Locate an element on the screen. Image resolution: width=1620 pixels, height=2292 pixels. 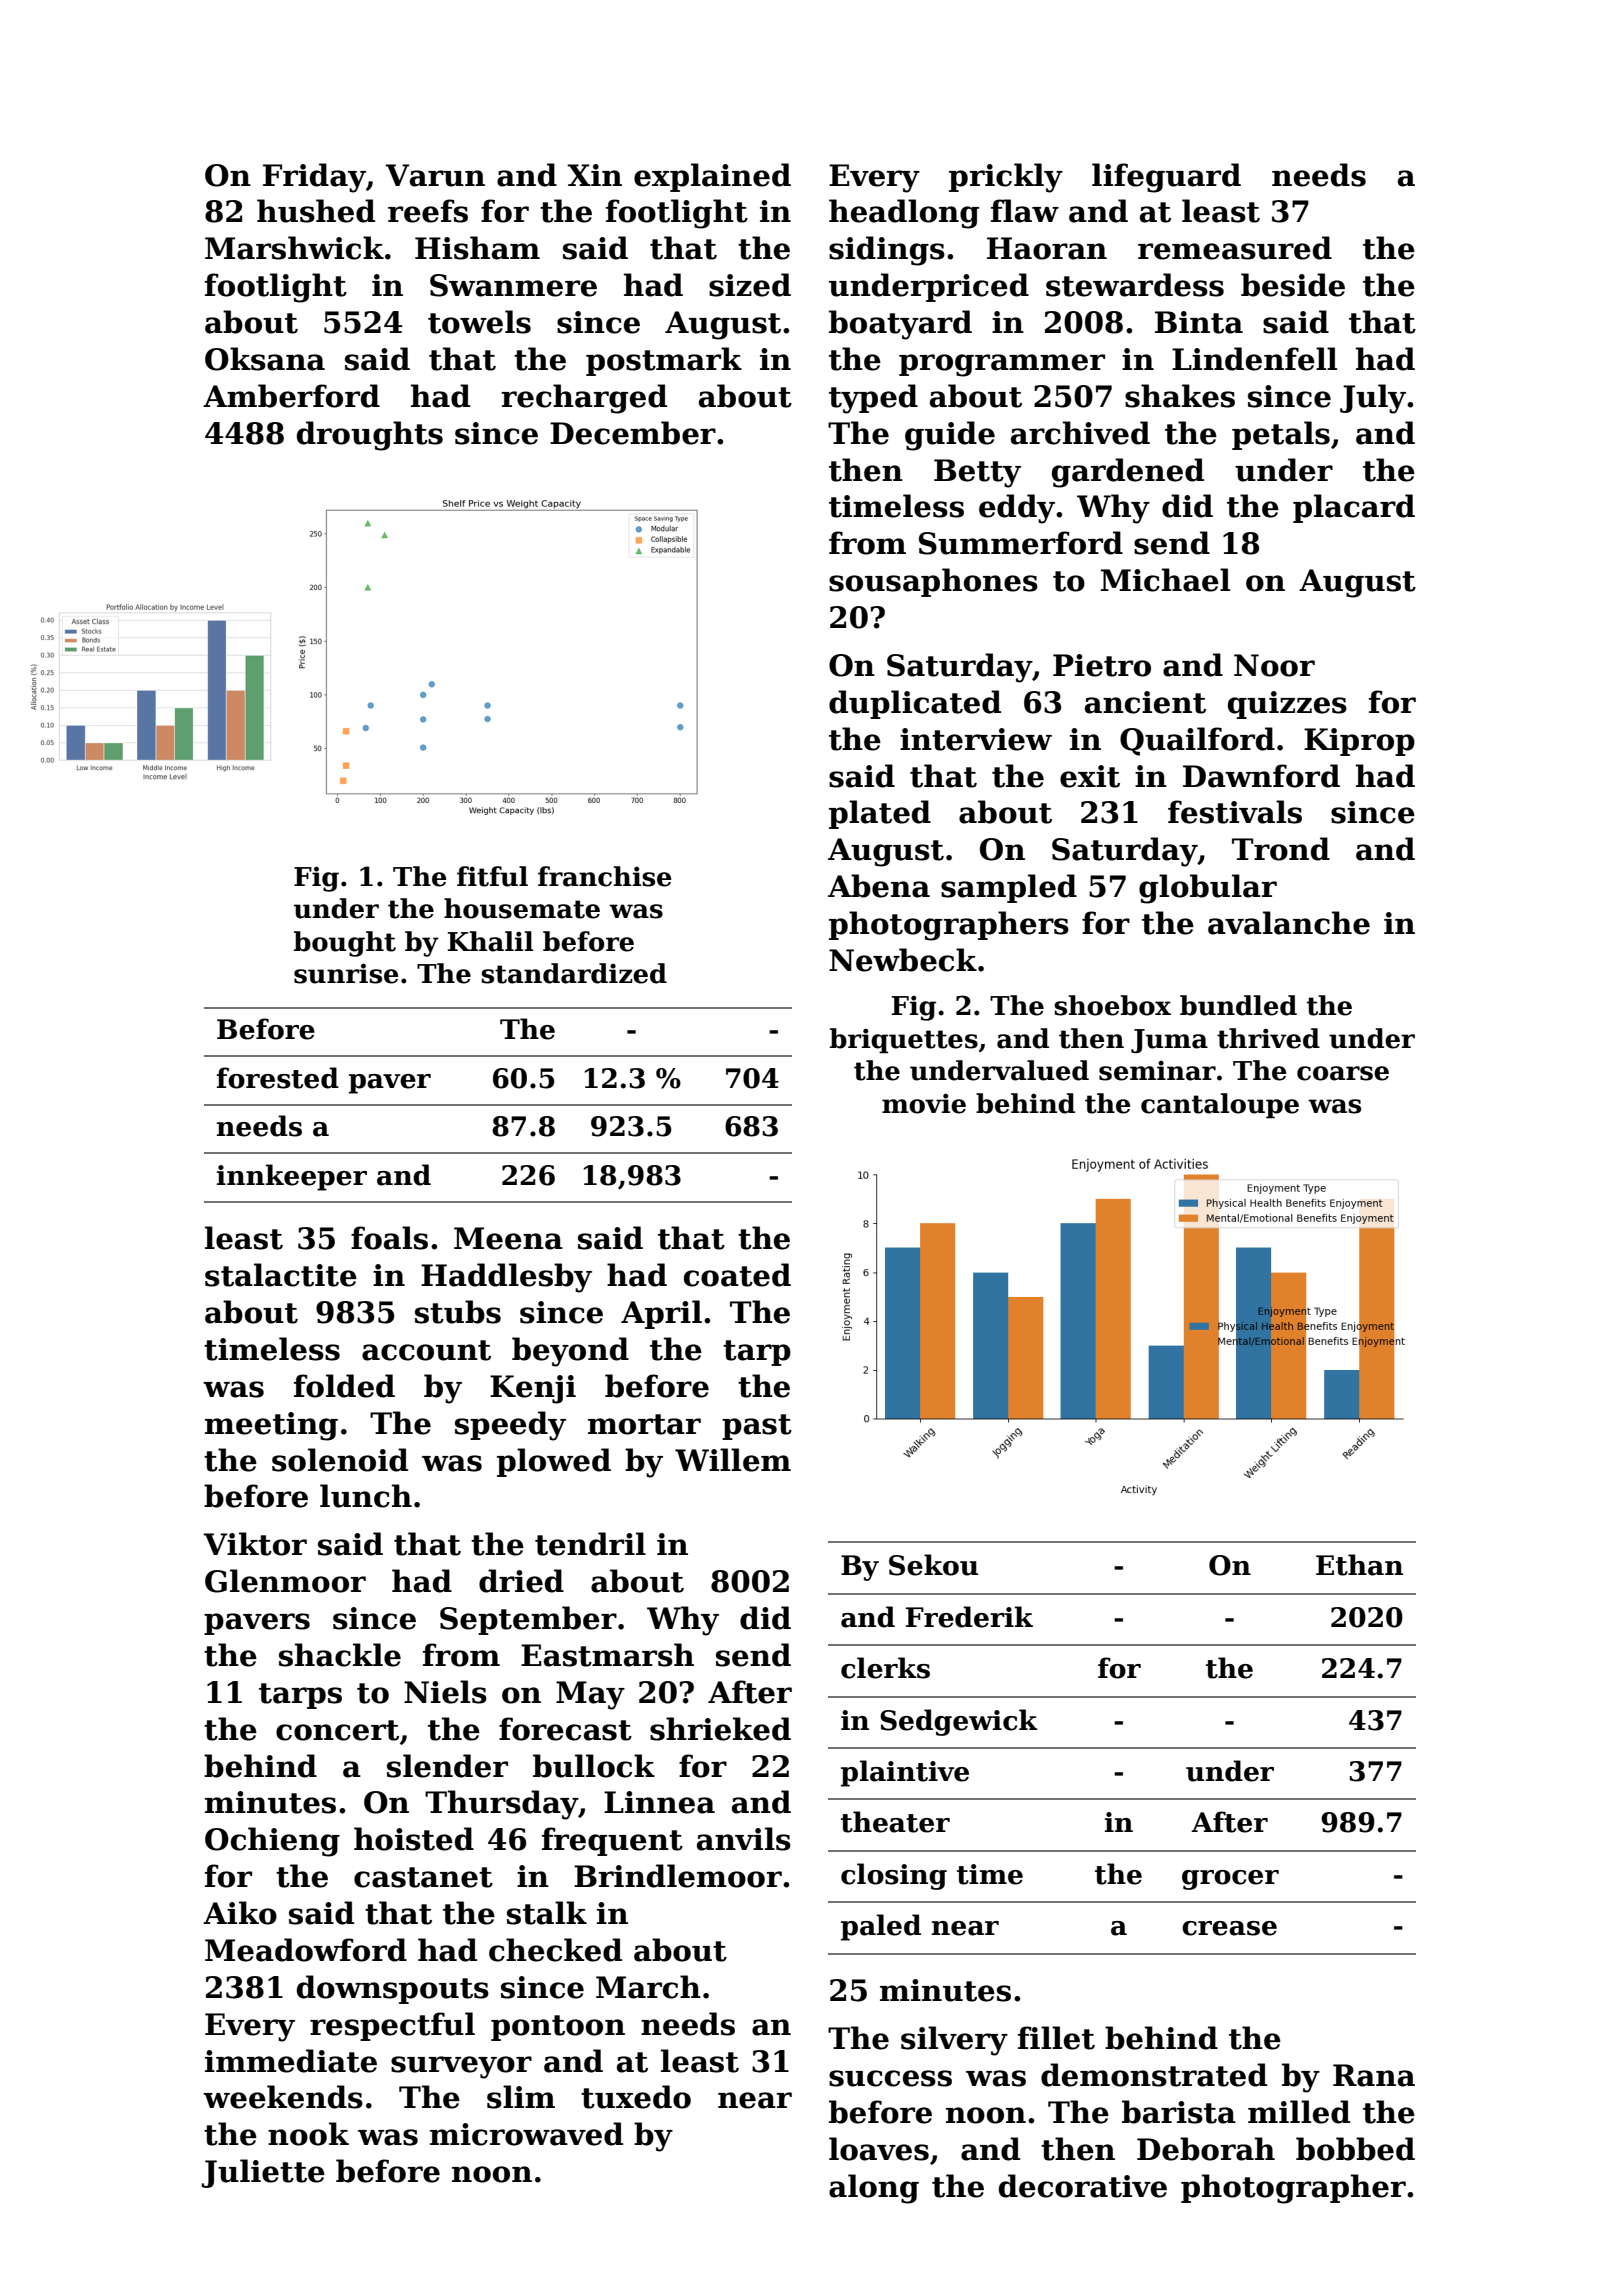
Varun is located at coordinates (435, 175).
